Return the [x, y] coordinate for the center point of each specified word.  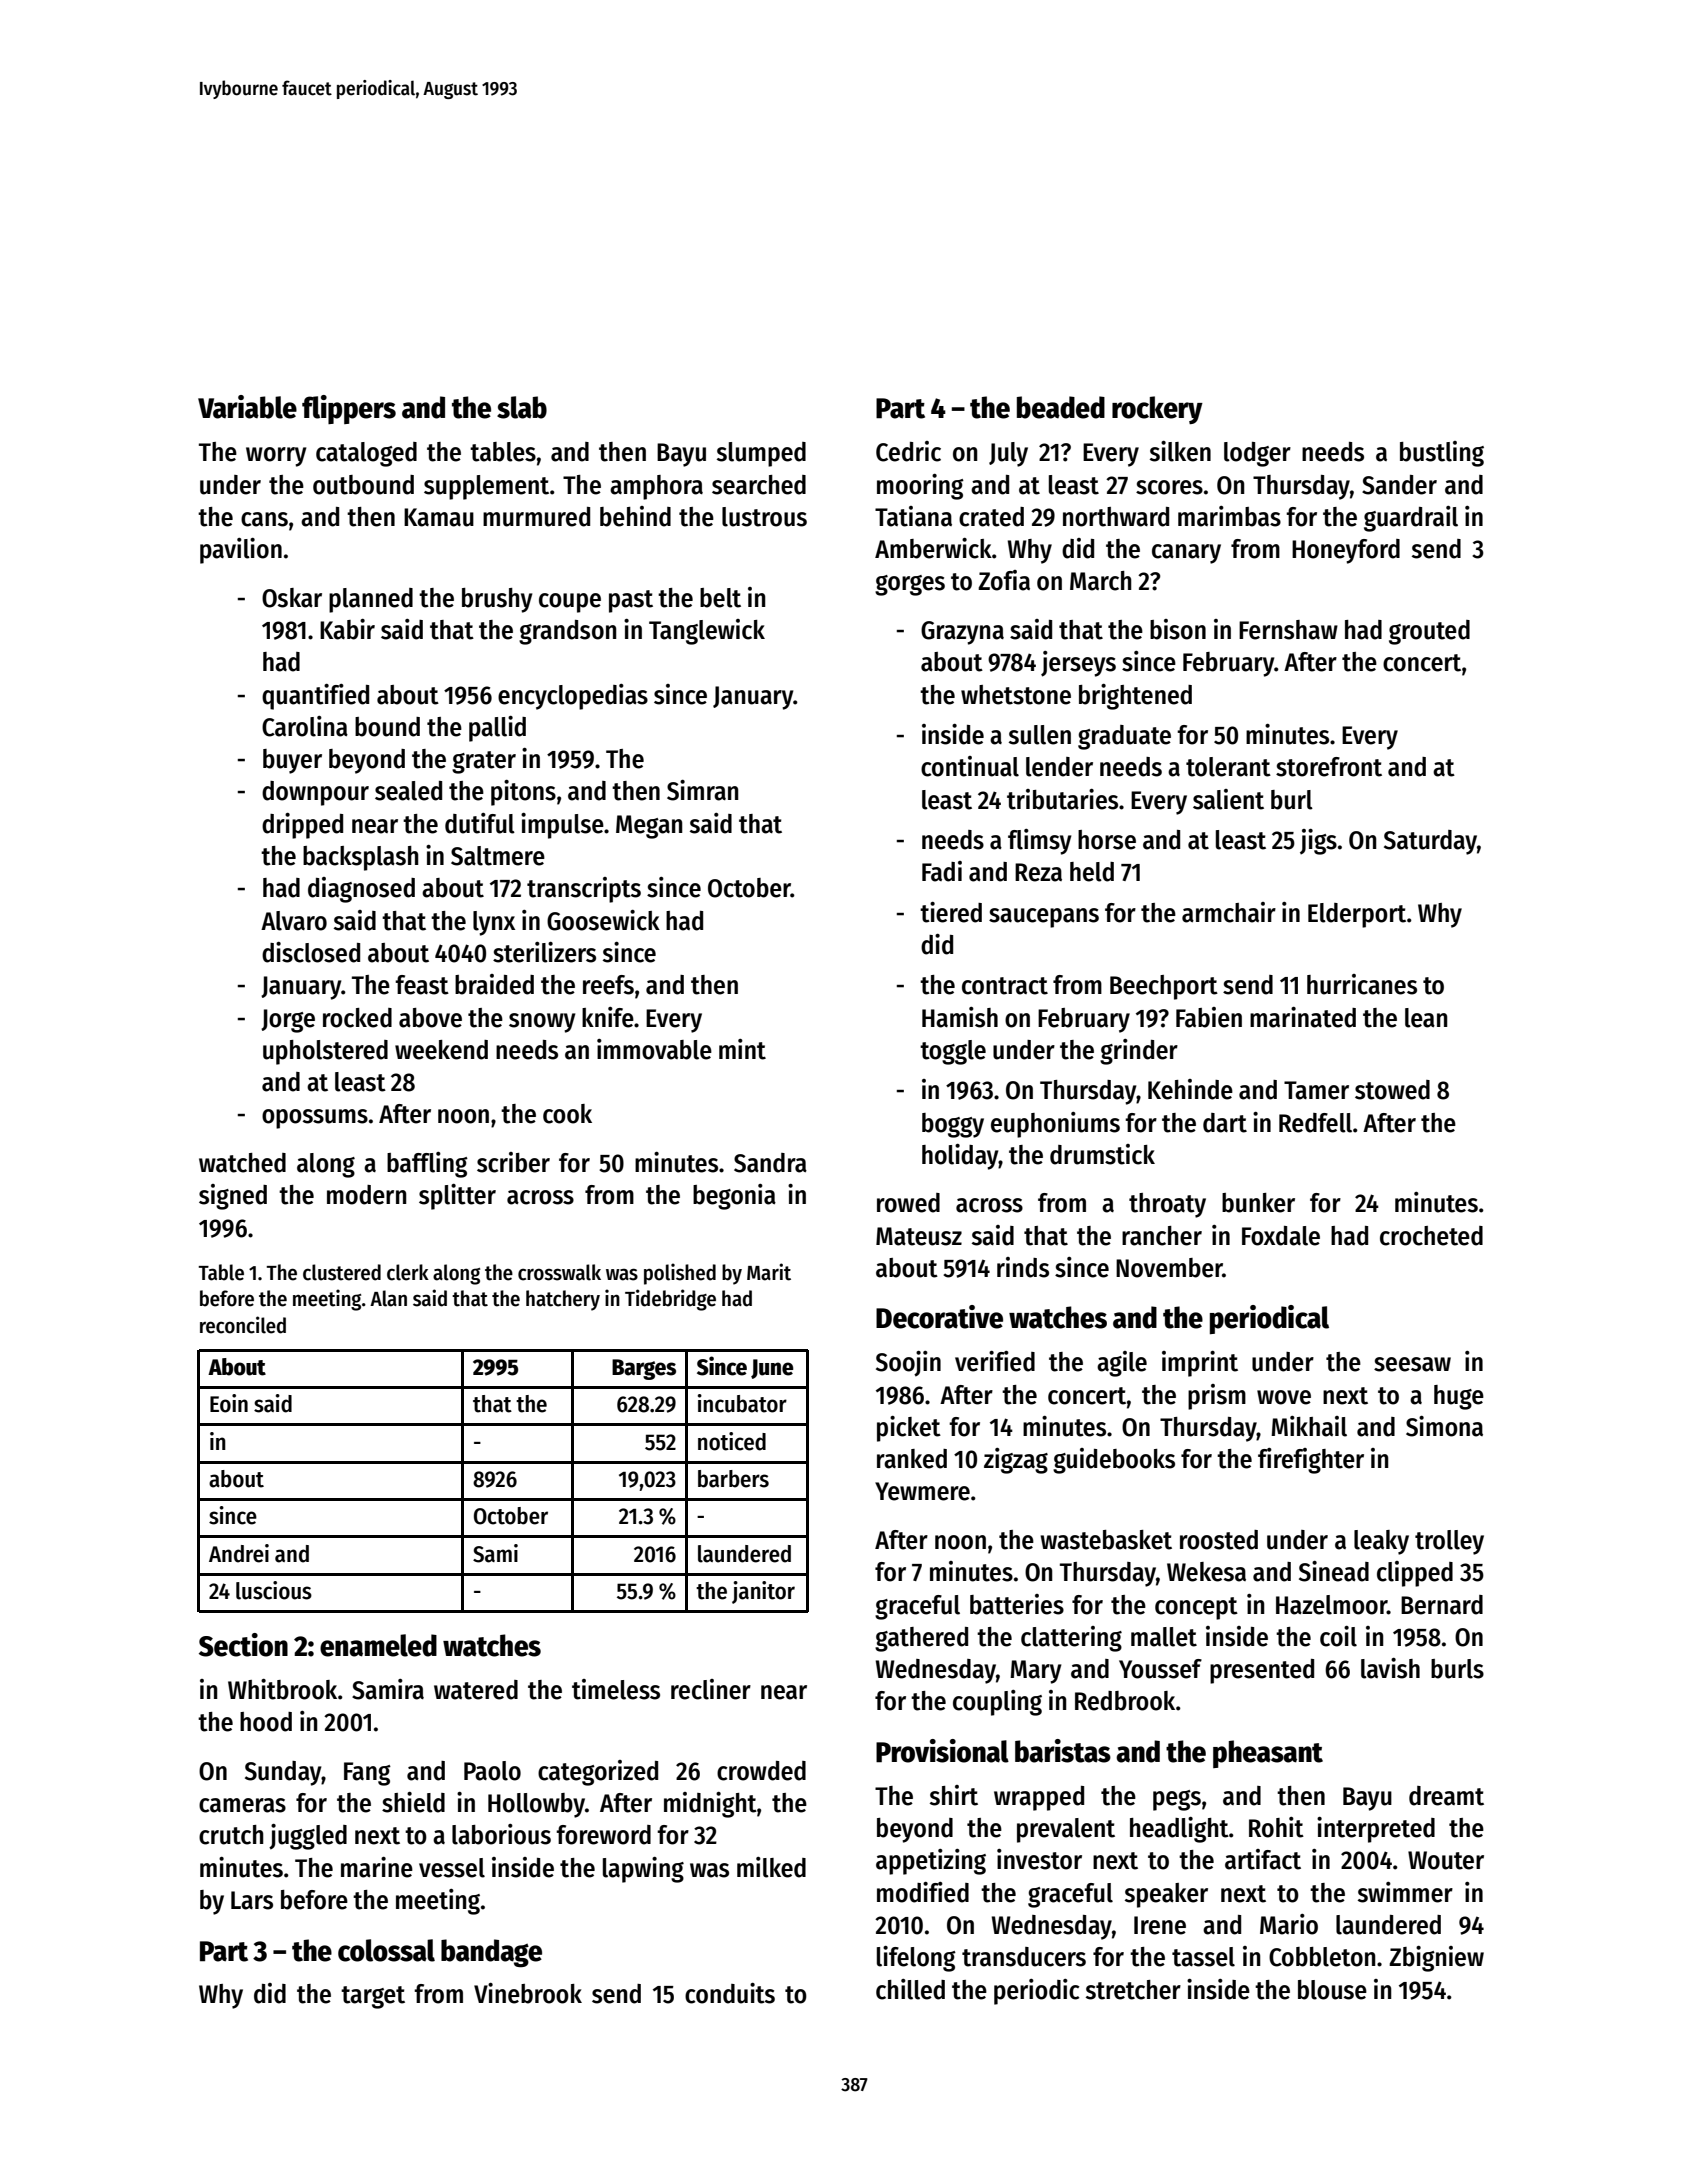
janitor [763, 1592]
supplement [486, 487]
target [373, 1997]
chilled [910, 1989]
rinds [1023, 1267]
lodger [1257, 454]
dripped [302, 826]
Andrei [239, 1553]
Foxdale [1281, 1236]
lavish [1390, 1668]
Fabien [1209, 1017]
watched [242, 1163]
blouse [1332, 1990]
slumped [761, 454]
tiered [951, 912]
